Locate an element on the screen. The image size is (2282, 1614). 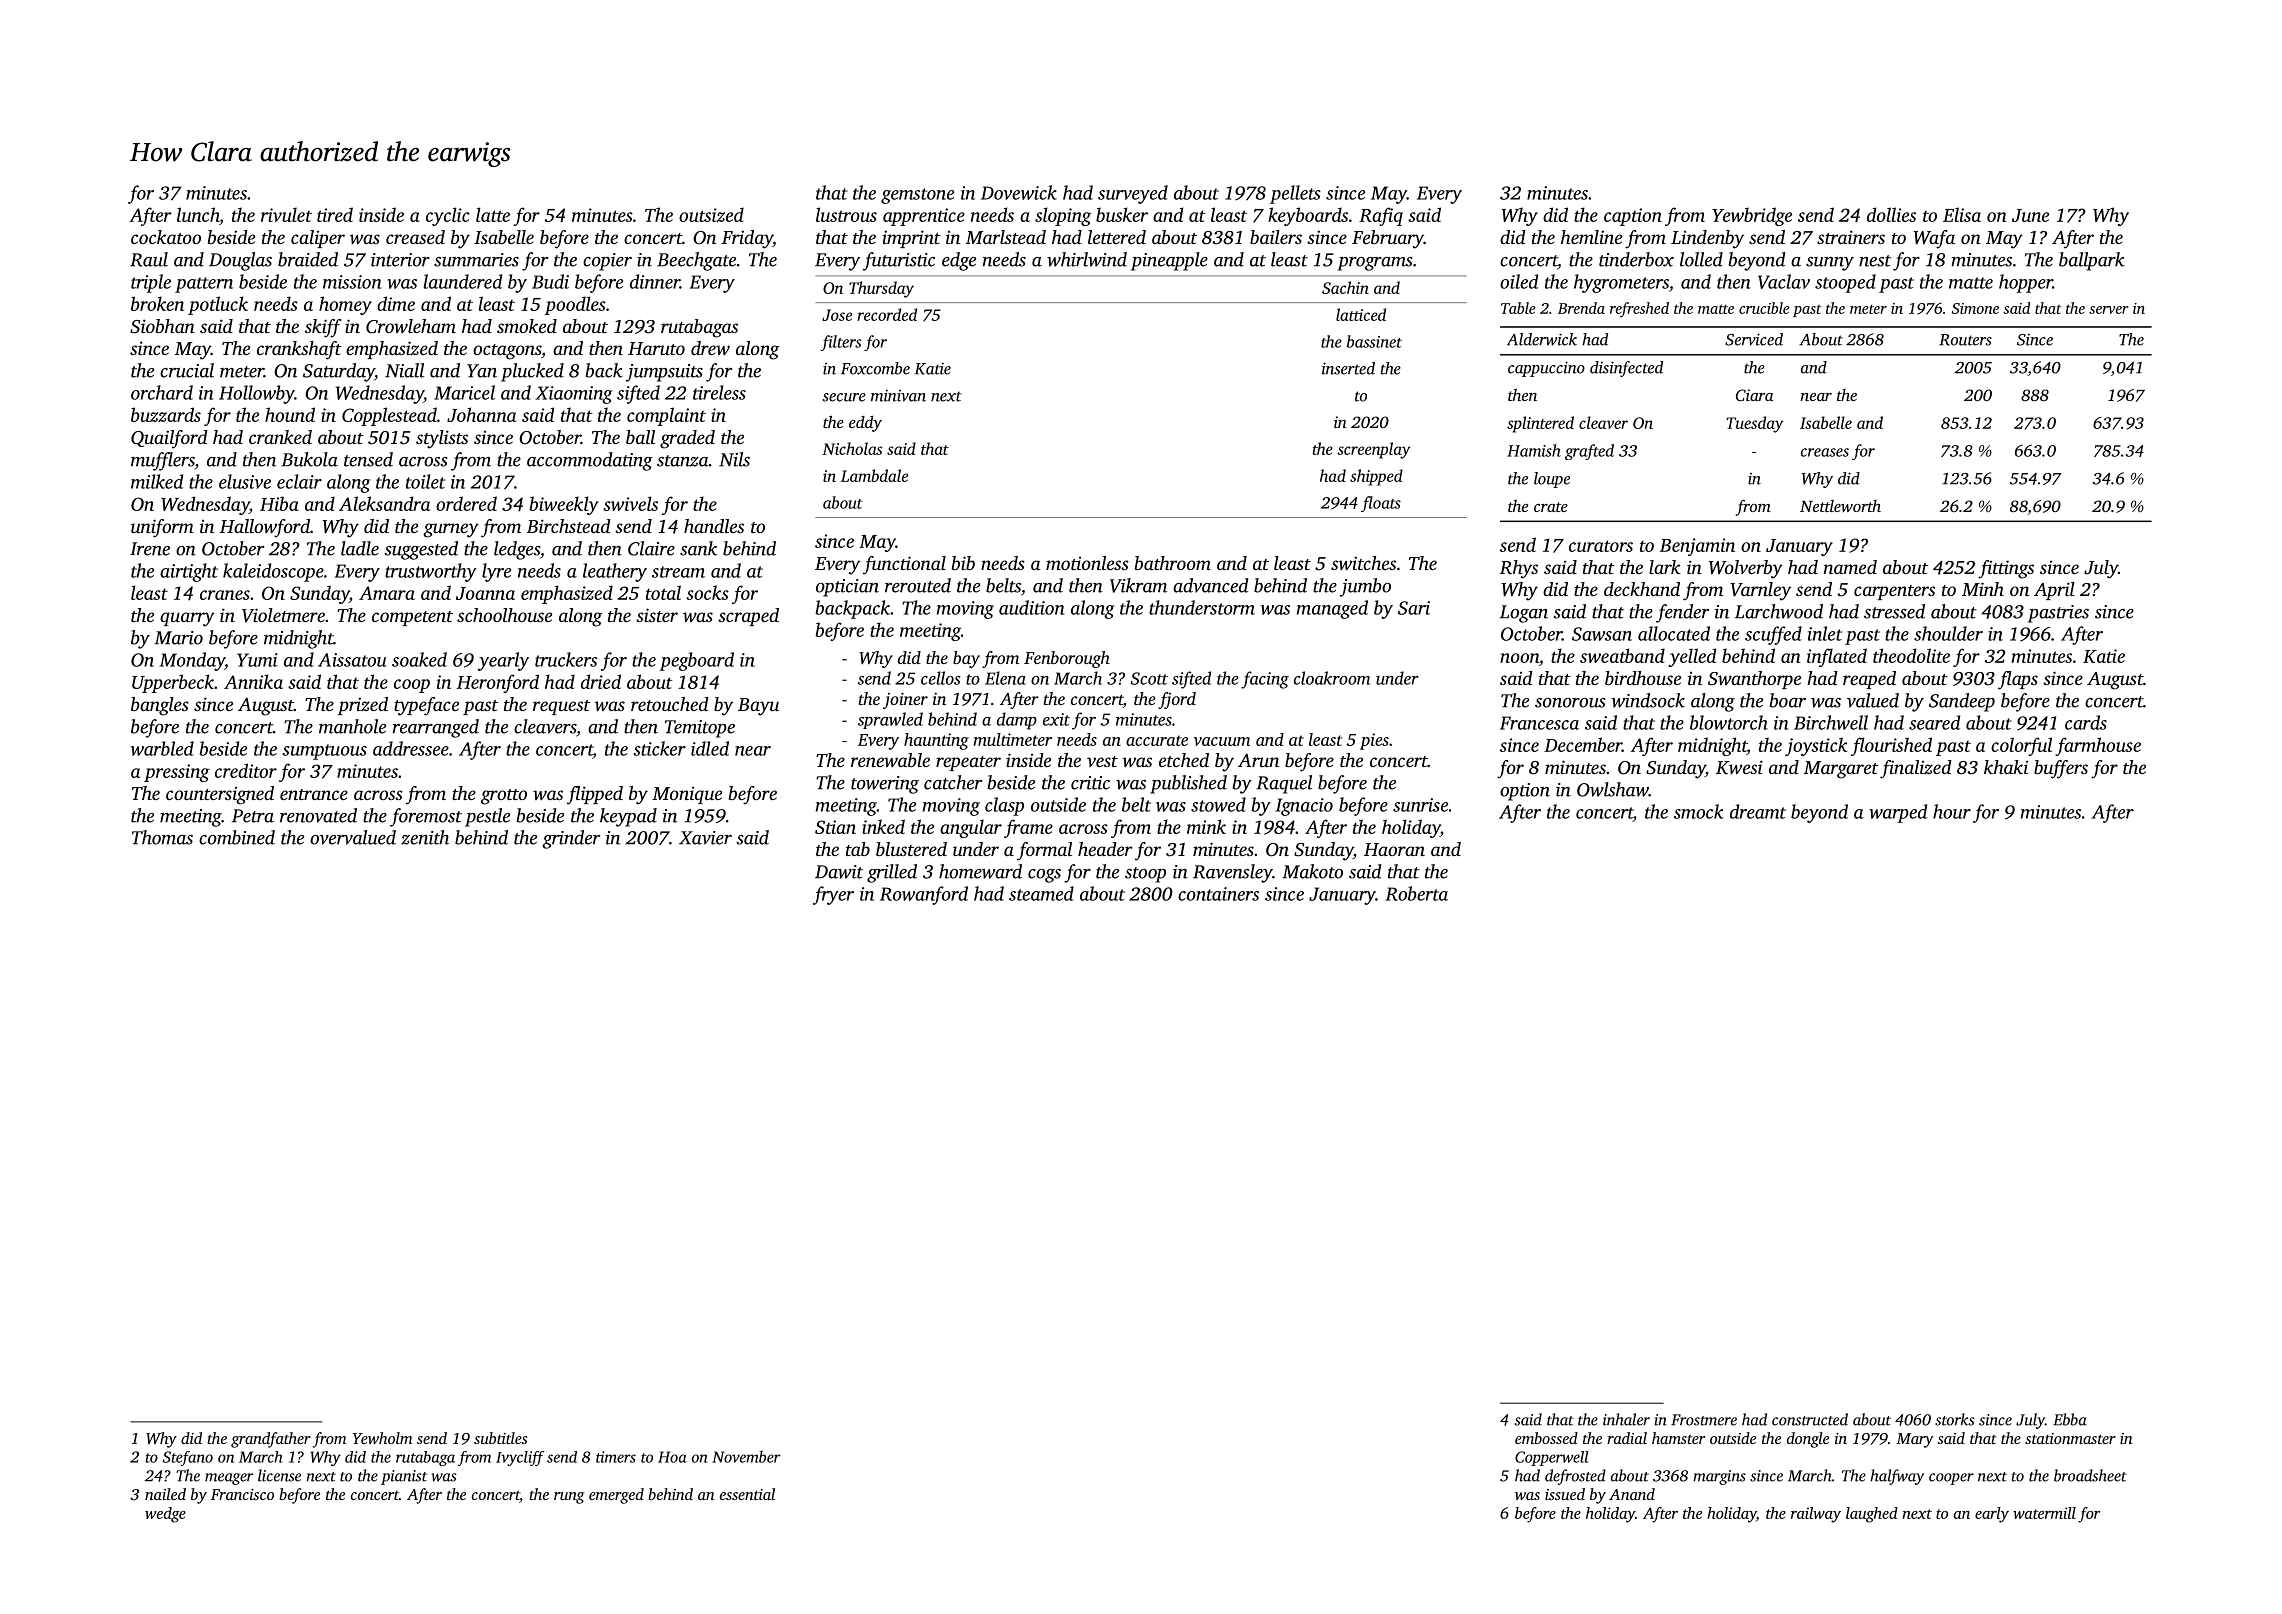
Mario is located at coordinates (178, 638).
